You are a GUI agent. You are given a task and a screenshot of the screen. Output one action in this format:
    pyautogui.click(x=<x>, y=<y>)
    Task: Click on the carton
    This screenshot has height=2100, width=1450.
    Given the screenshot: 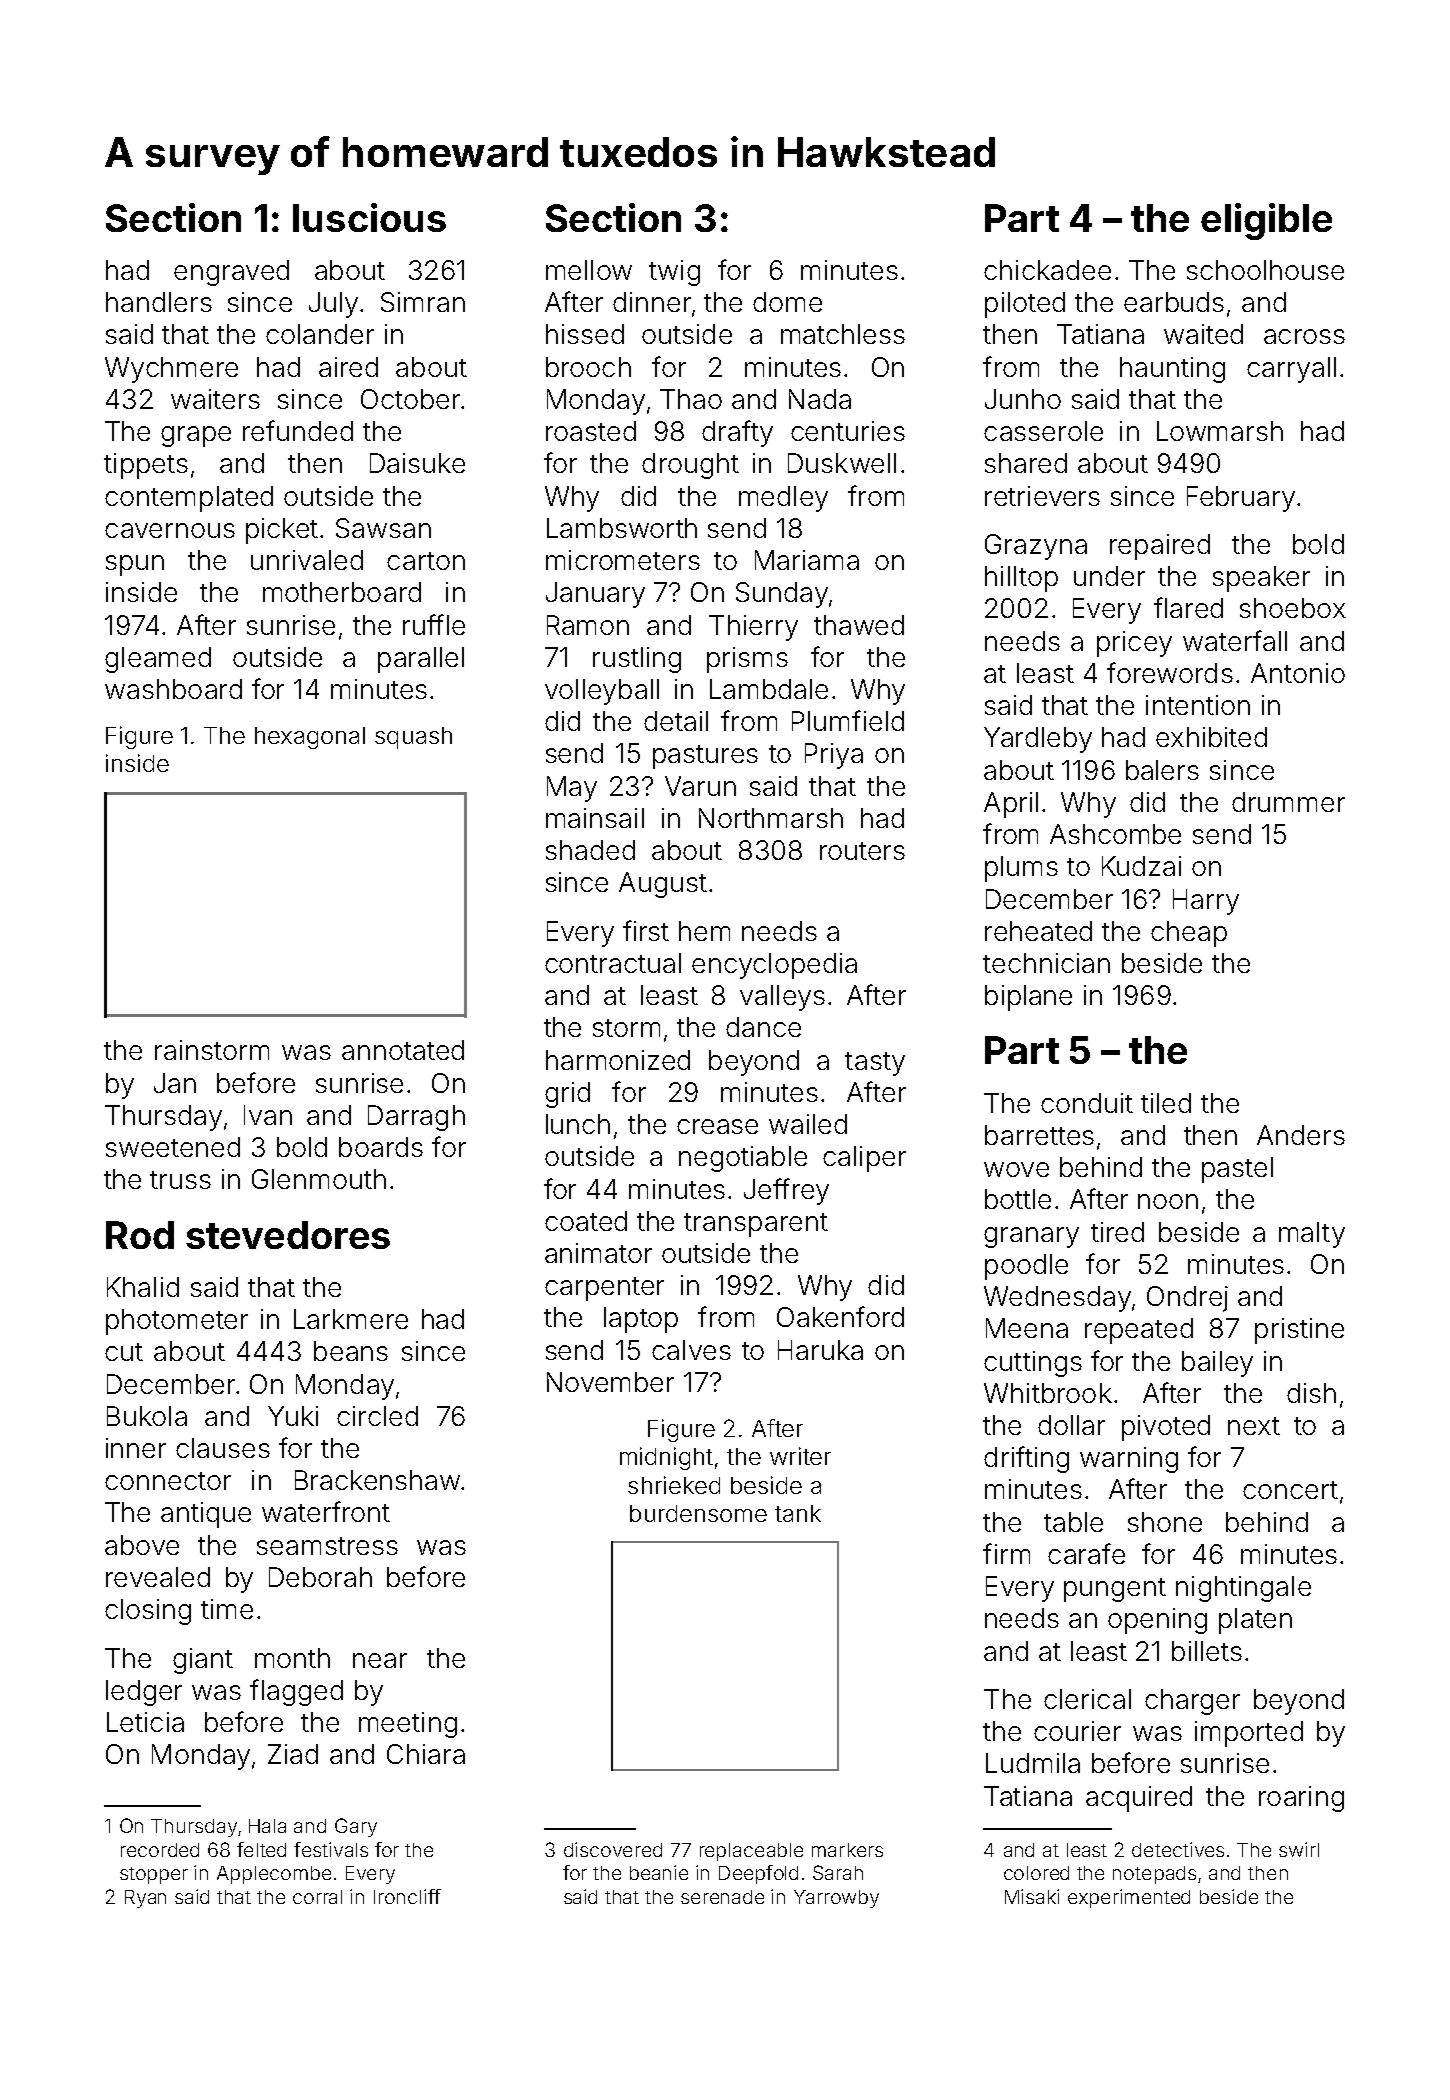 What is the action you would take?
    pyautogui.click(x=426, y=561)
